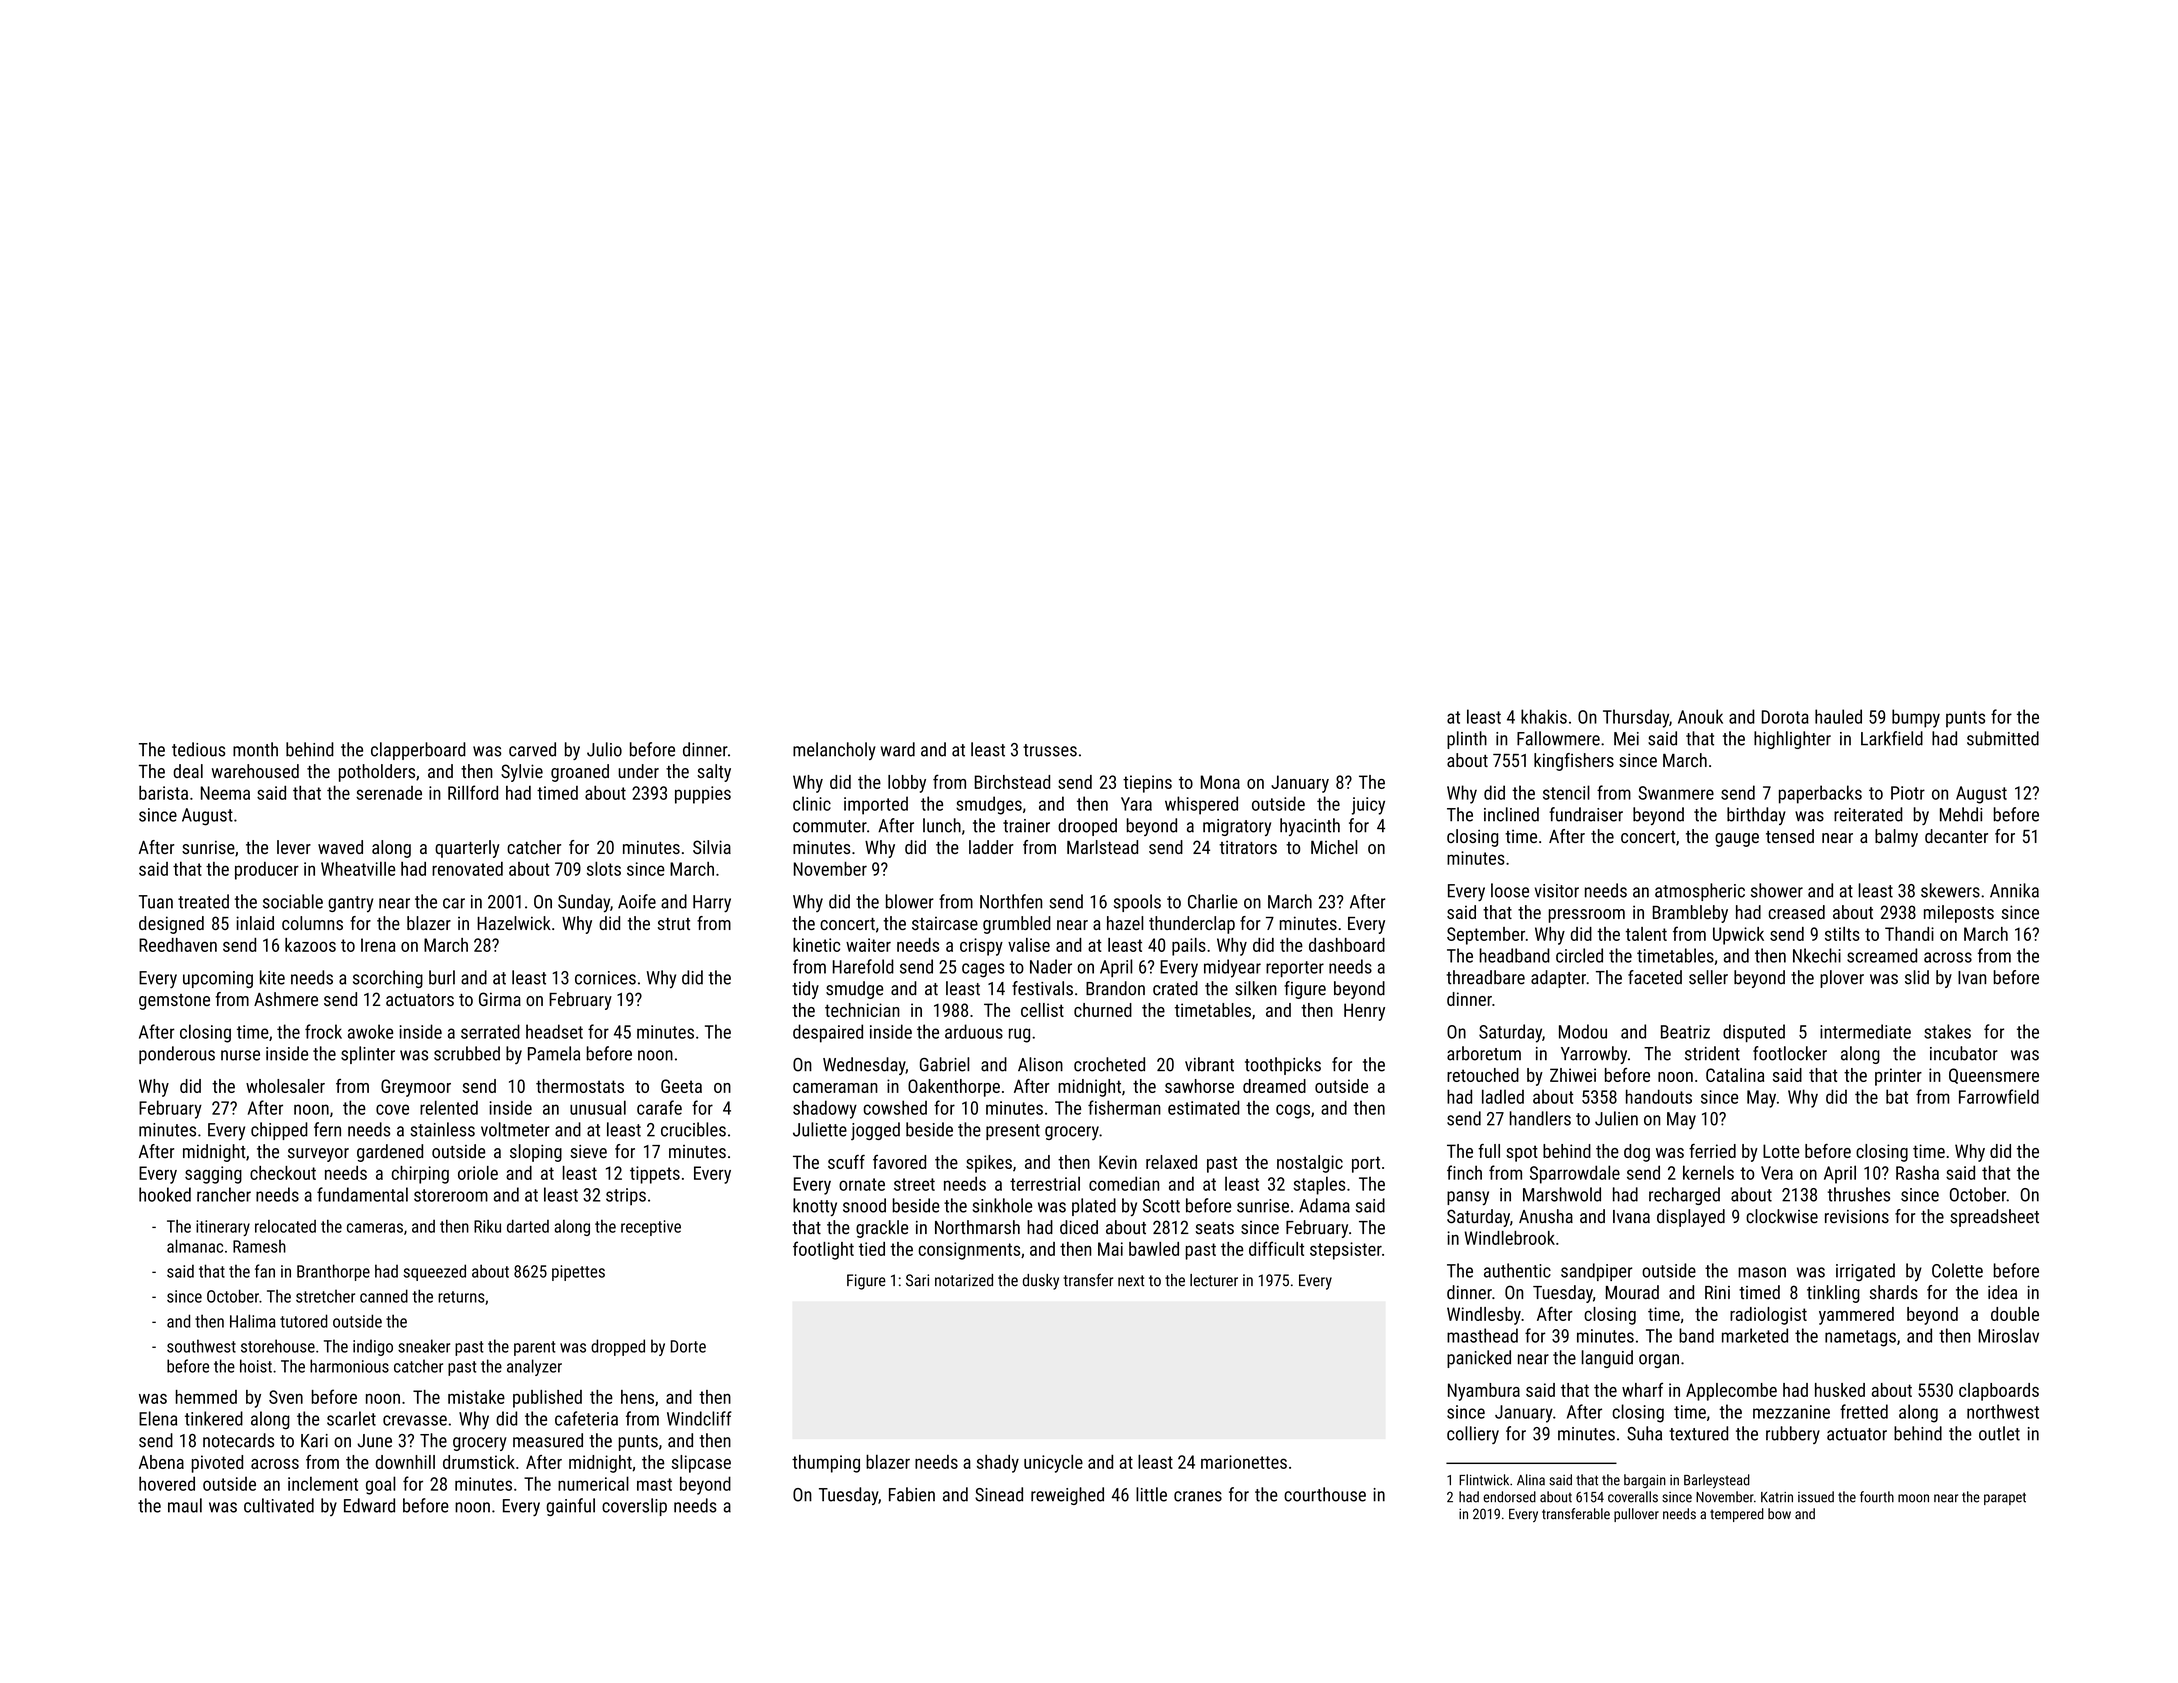 The height and width of the image is (1683, 2178). What do you see at coordinates (1232, 968) in the image?
I see `midyear` at bounding box center [1232, 968].
